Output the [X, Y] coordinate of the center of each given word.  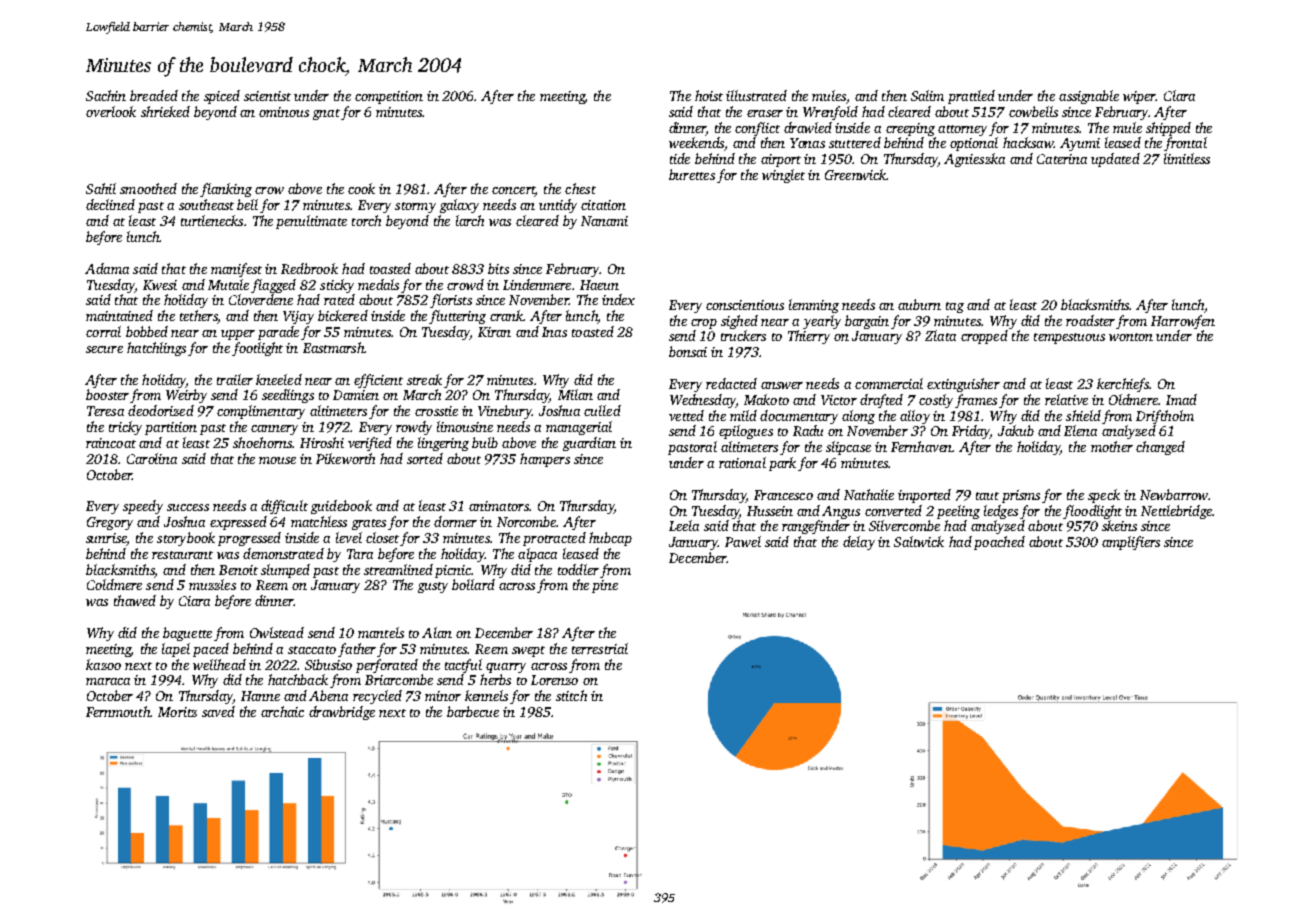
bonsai [688, 351]
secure [104, 349]
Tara [360, 554]
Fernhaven [921, 446]
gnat [326, 114]
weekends [696, 142]
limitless [1187, 158]
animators [499, 506]
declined [110, 204]
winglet [783, 176]
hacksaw [1028, 142]
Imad [1181, 399]
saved [218, 711]
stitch [571, 695]
